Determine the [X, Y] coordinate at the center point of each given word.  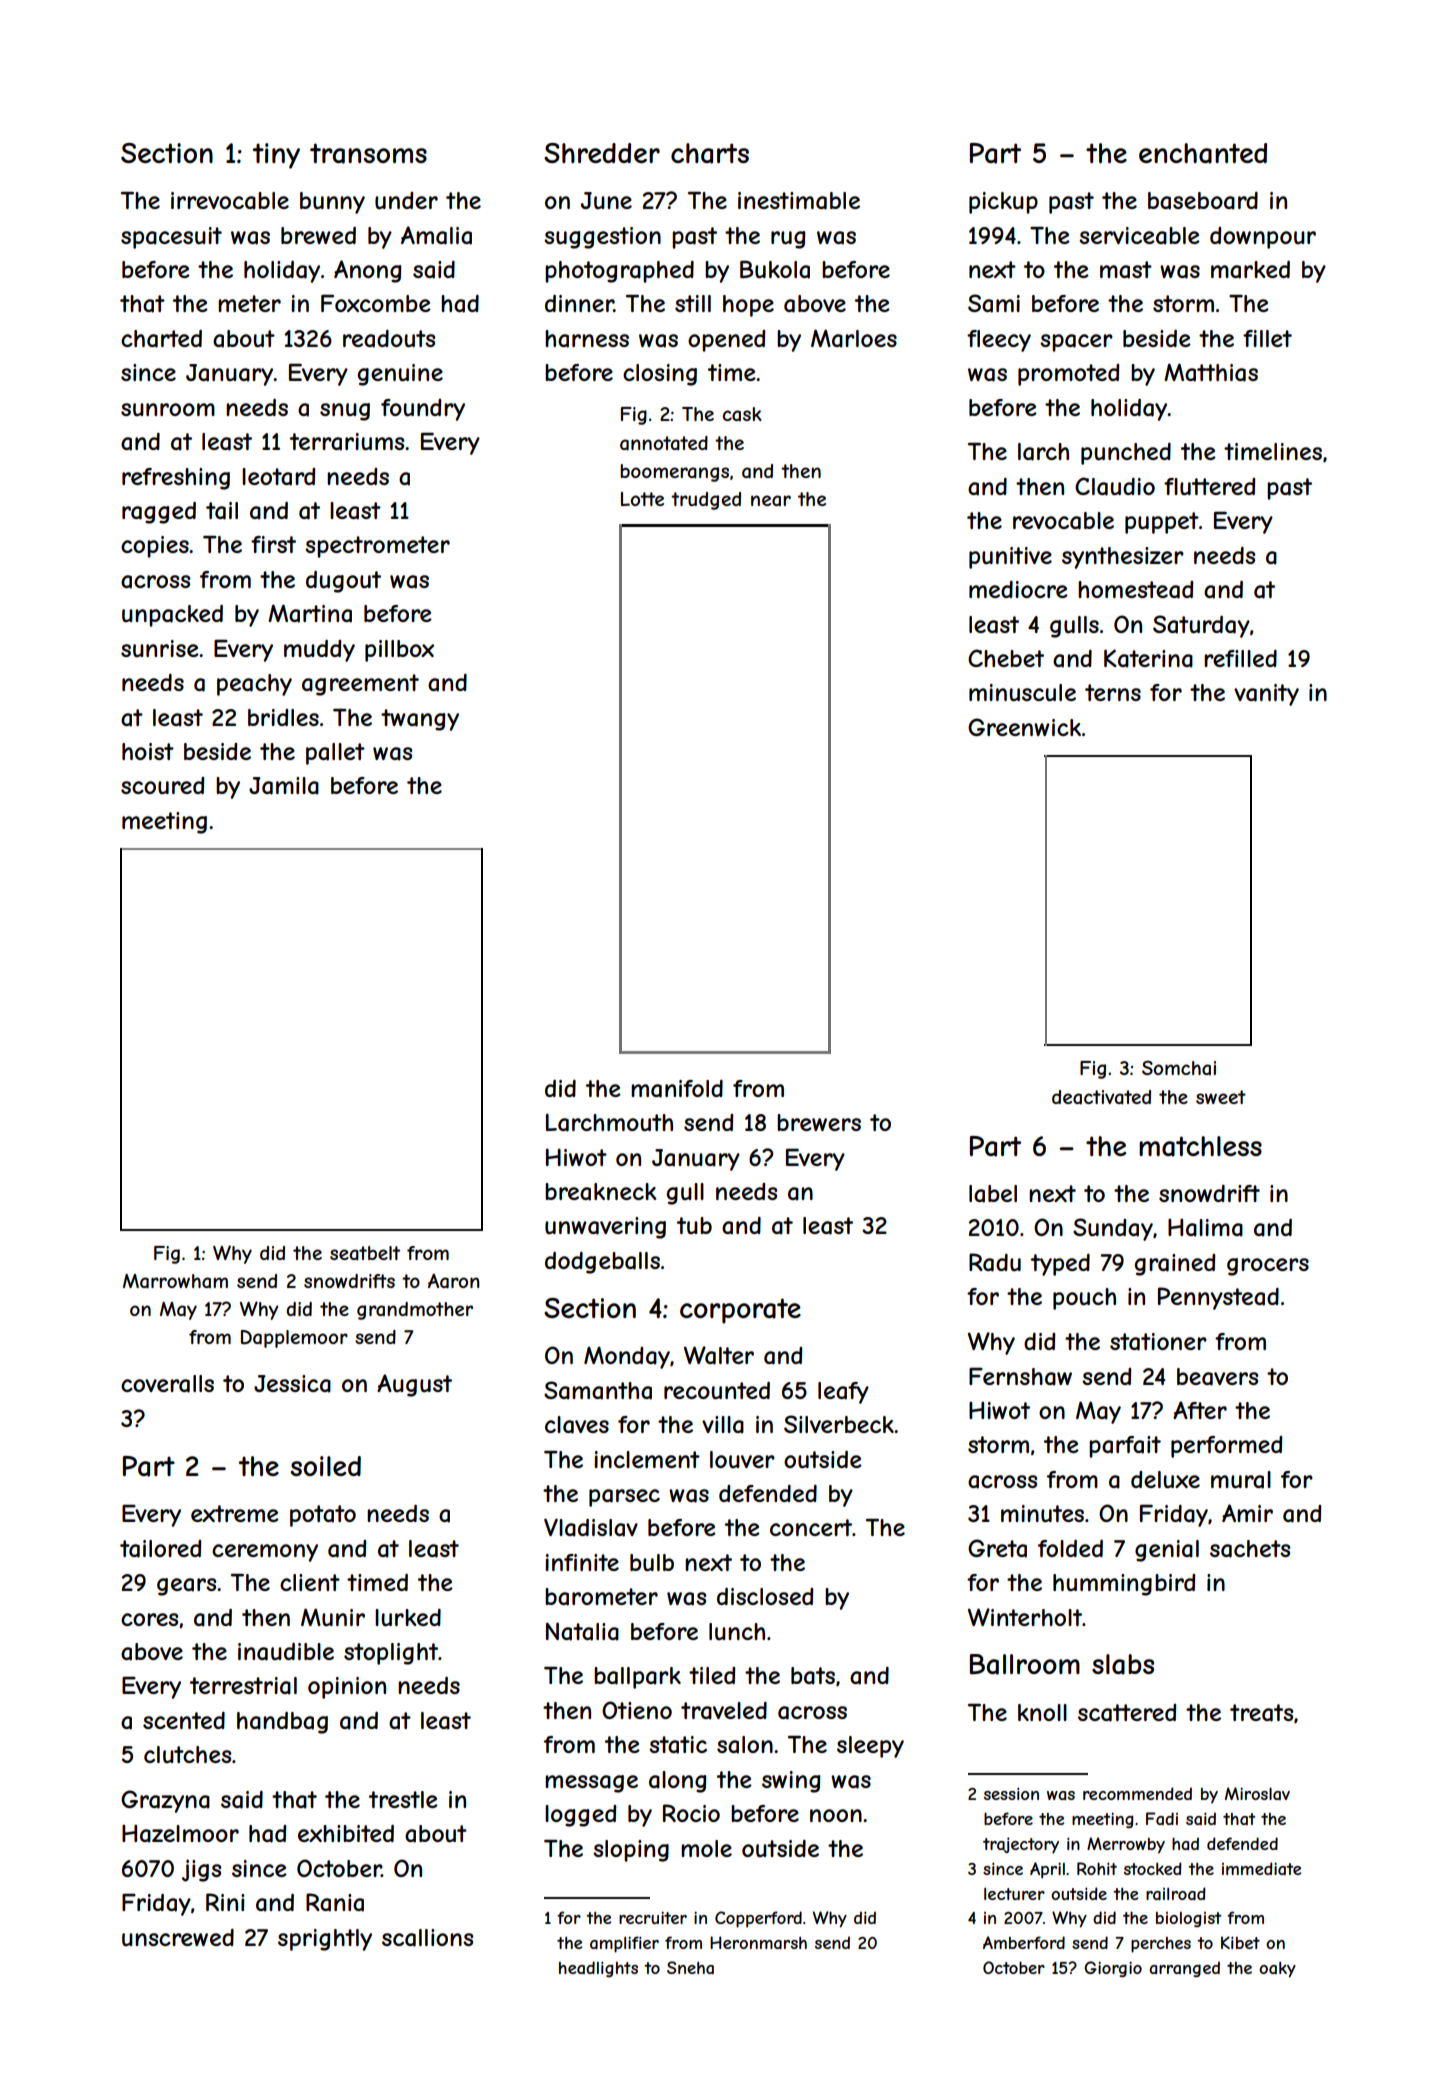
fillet [1267, 338]
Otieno [637, 1710]
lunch [737, 1631]
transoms [368, 153]
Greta [997, 1548]
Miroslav [1257, 1793]
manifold [677, 1089]
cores [149, 1619]
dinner [579, 303]
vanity [1266, 695]
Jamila [284, 786]
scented [184, 1720]
